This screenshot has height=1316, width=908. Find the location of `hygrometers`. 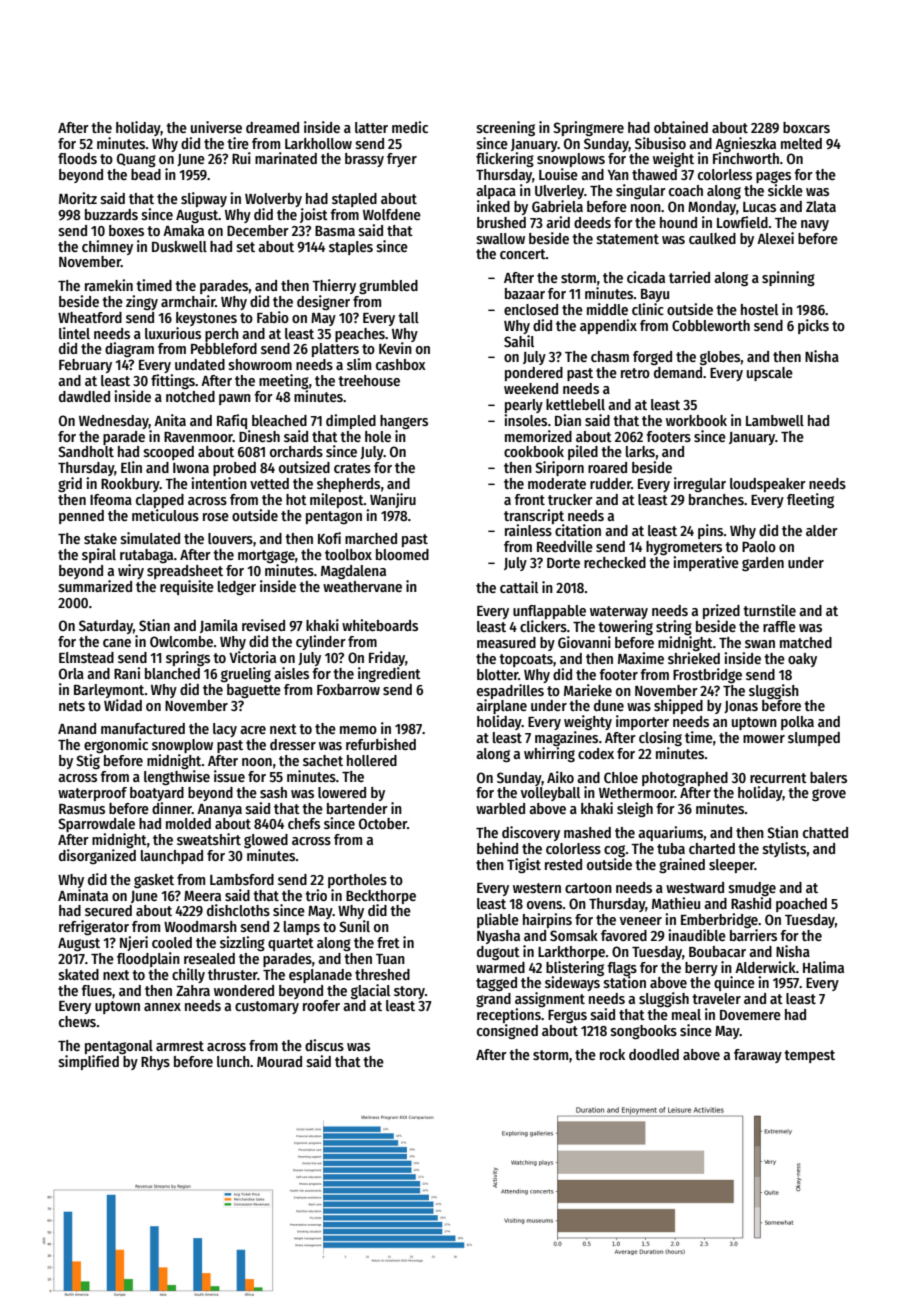

hygrometers is located at coordinates (684, 548).
